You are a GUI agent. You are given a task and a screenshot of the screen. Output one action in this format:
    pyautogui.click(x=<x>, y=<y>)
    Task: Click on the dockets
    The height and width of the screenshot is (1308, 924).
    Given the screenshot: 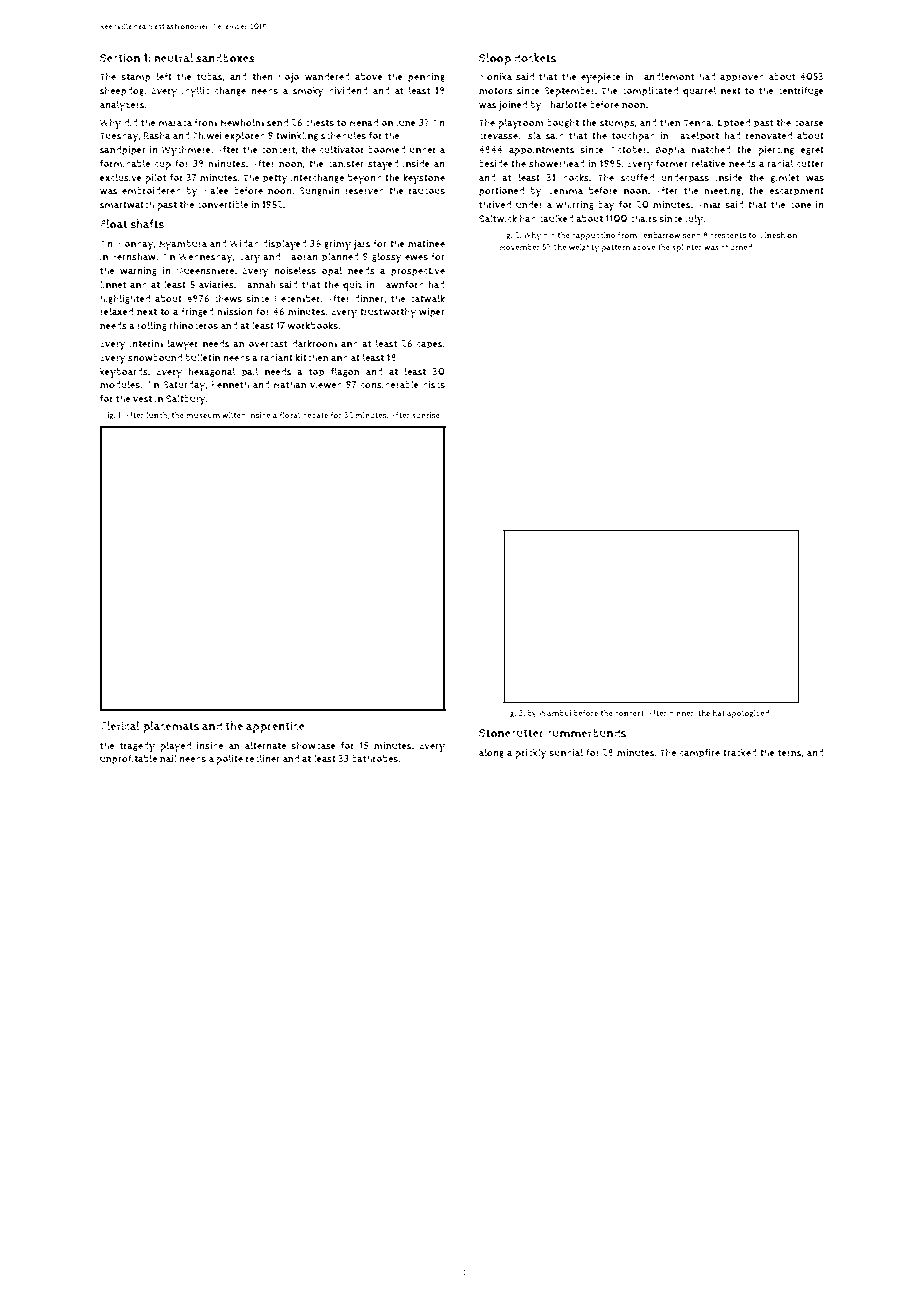 What is the action you would take?
    pyautogui.click(x=535, y=58)
